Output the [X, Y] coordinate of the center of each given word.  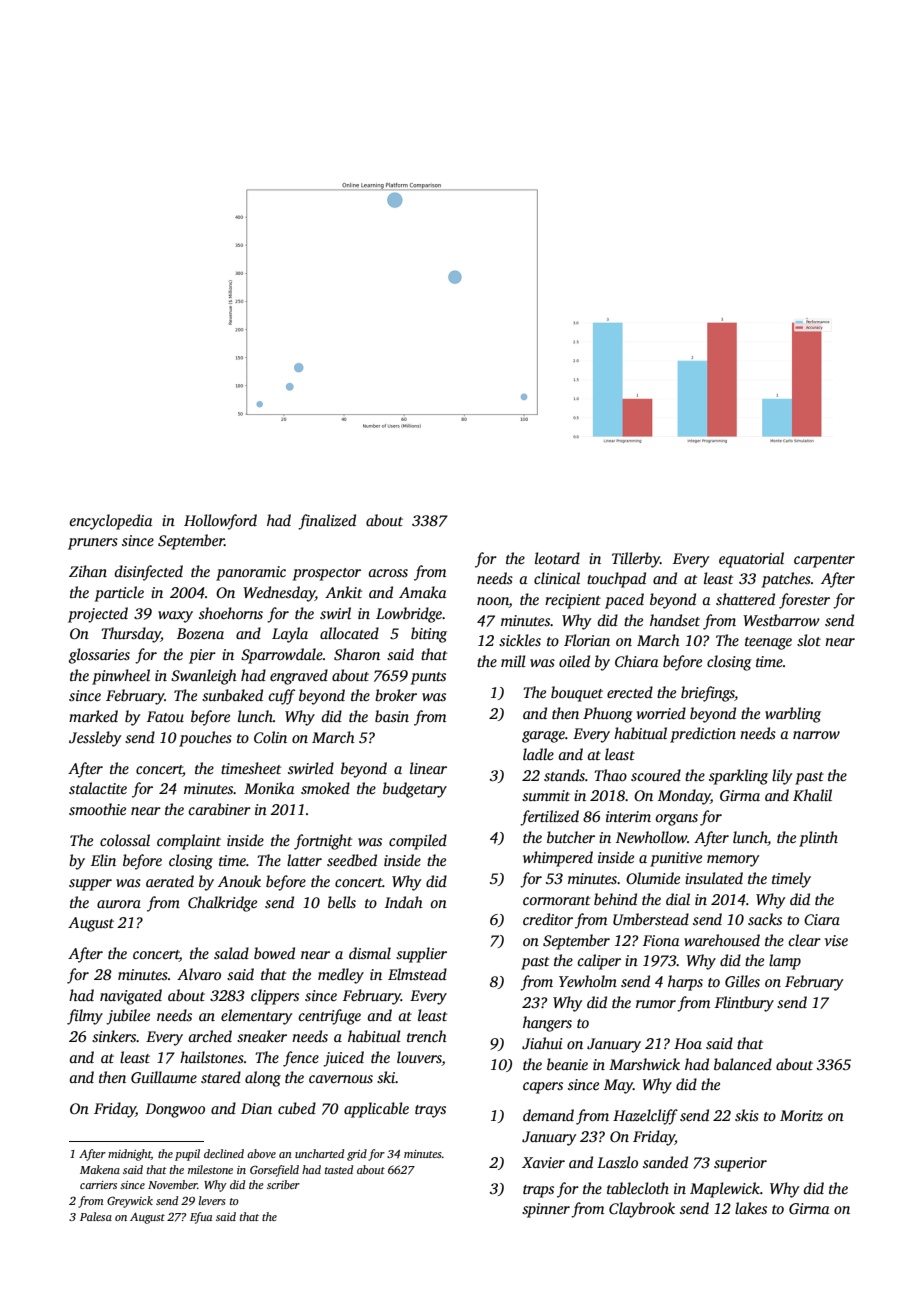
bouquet [577, 694]
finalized [327, 522]
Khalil [812, 795]
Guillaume [164, 1077]
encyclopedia [111, 522]
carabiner [219, 809]
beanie [567, 1064]
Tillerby [636, 560]
